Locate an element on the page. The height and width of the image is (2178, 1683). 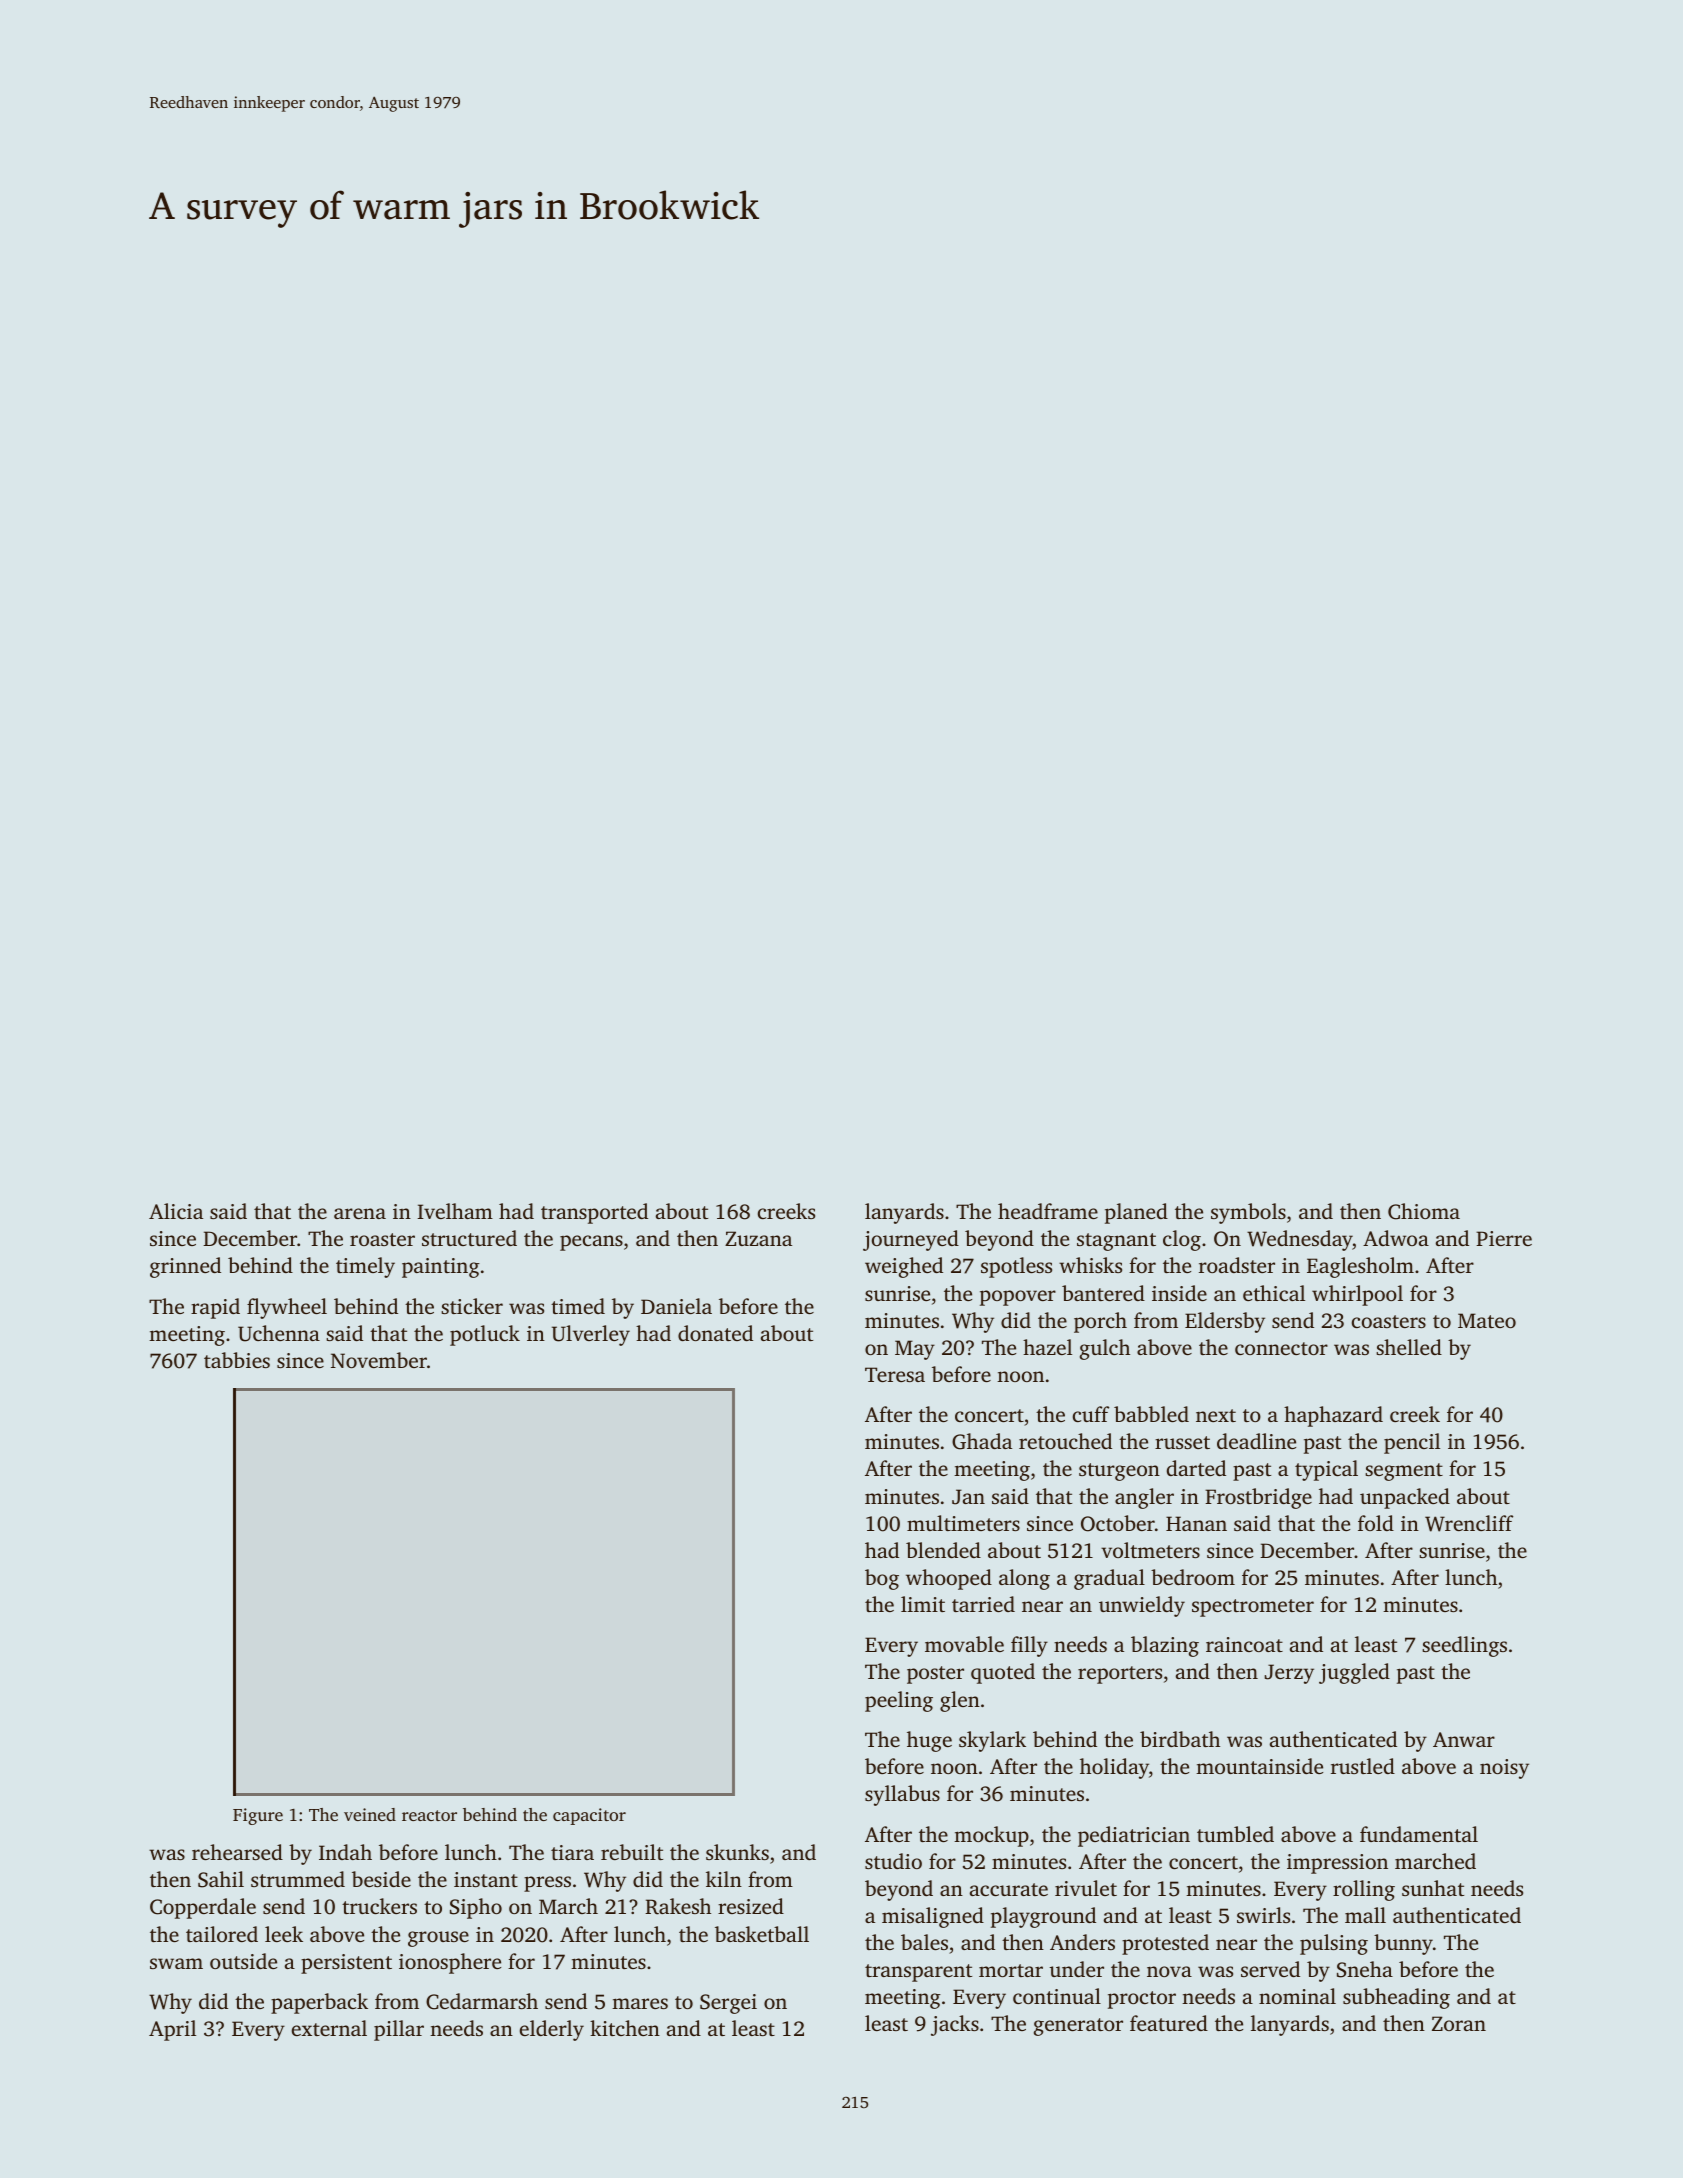
Zuzana is located at coordinates (758, 1238).
